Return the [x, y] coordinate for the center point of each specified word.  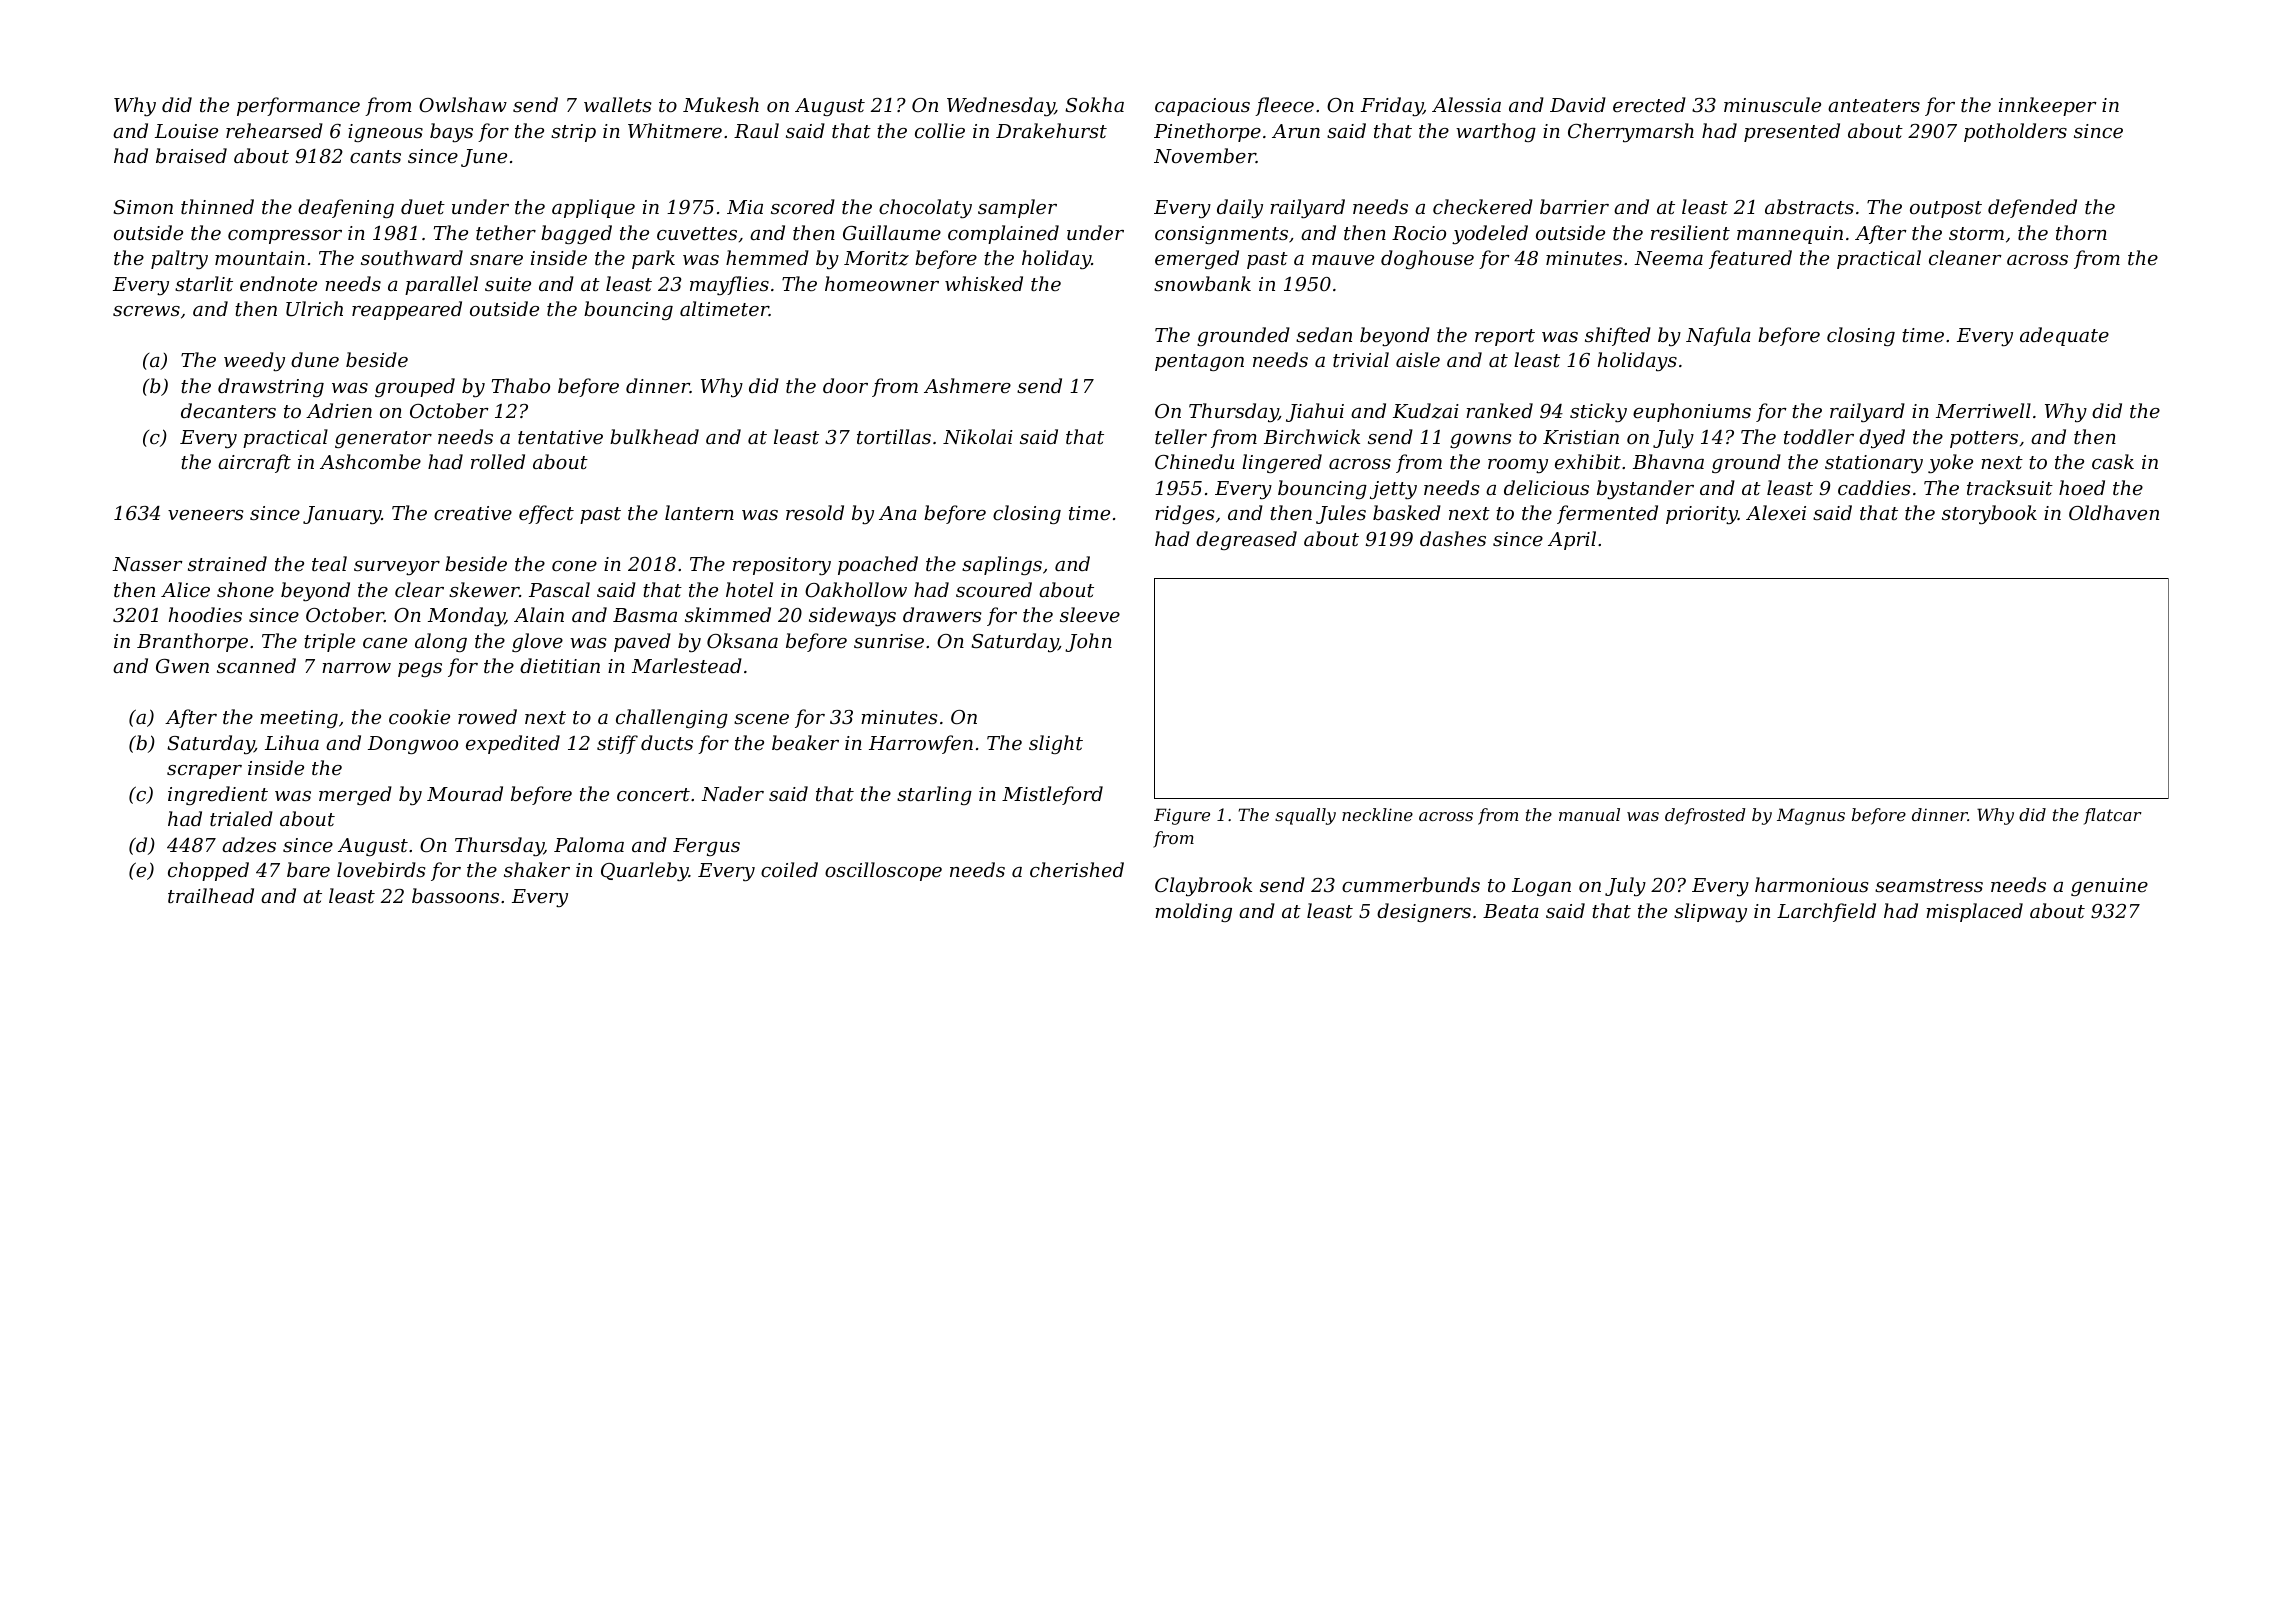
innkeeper [2048, 106]
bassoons [455, 895]
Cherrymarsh [1631, 132]
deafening [346, 208]
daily [1240, 208]
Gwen [182, 666]
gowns [1481, 441]
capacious [1202, 107]
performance [298, 106]
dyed [1882, 438]
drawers [942, 614]
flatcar [2113, 816]
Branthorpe [192, 642]
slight [1056, 744]
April [1572, 540]
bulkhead [654, 436]
